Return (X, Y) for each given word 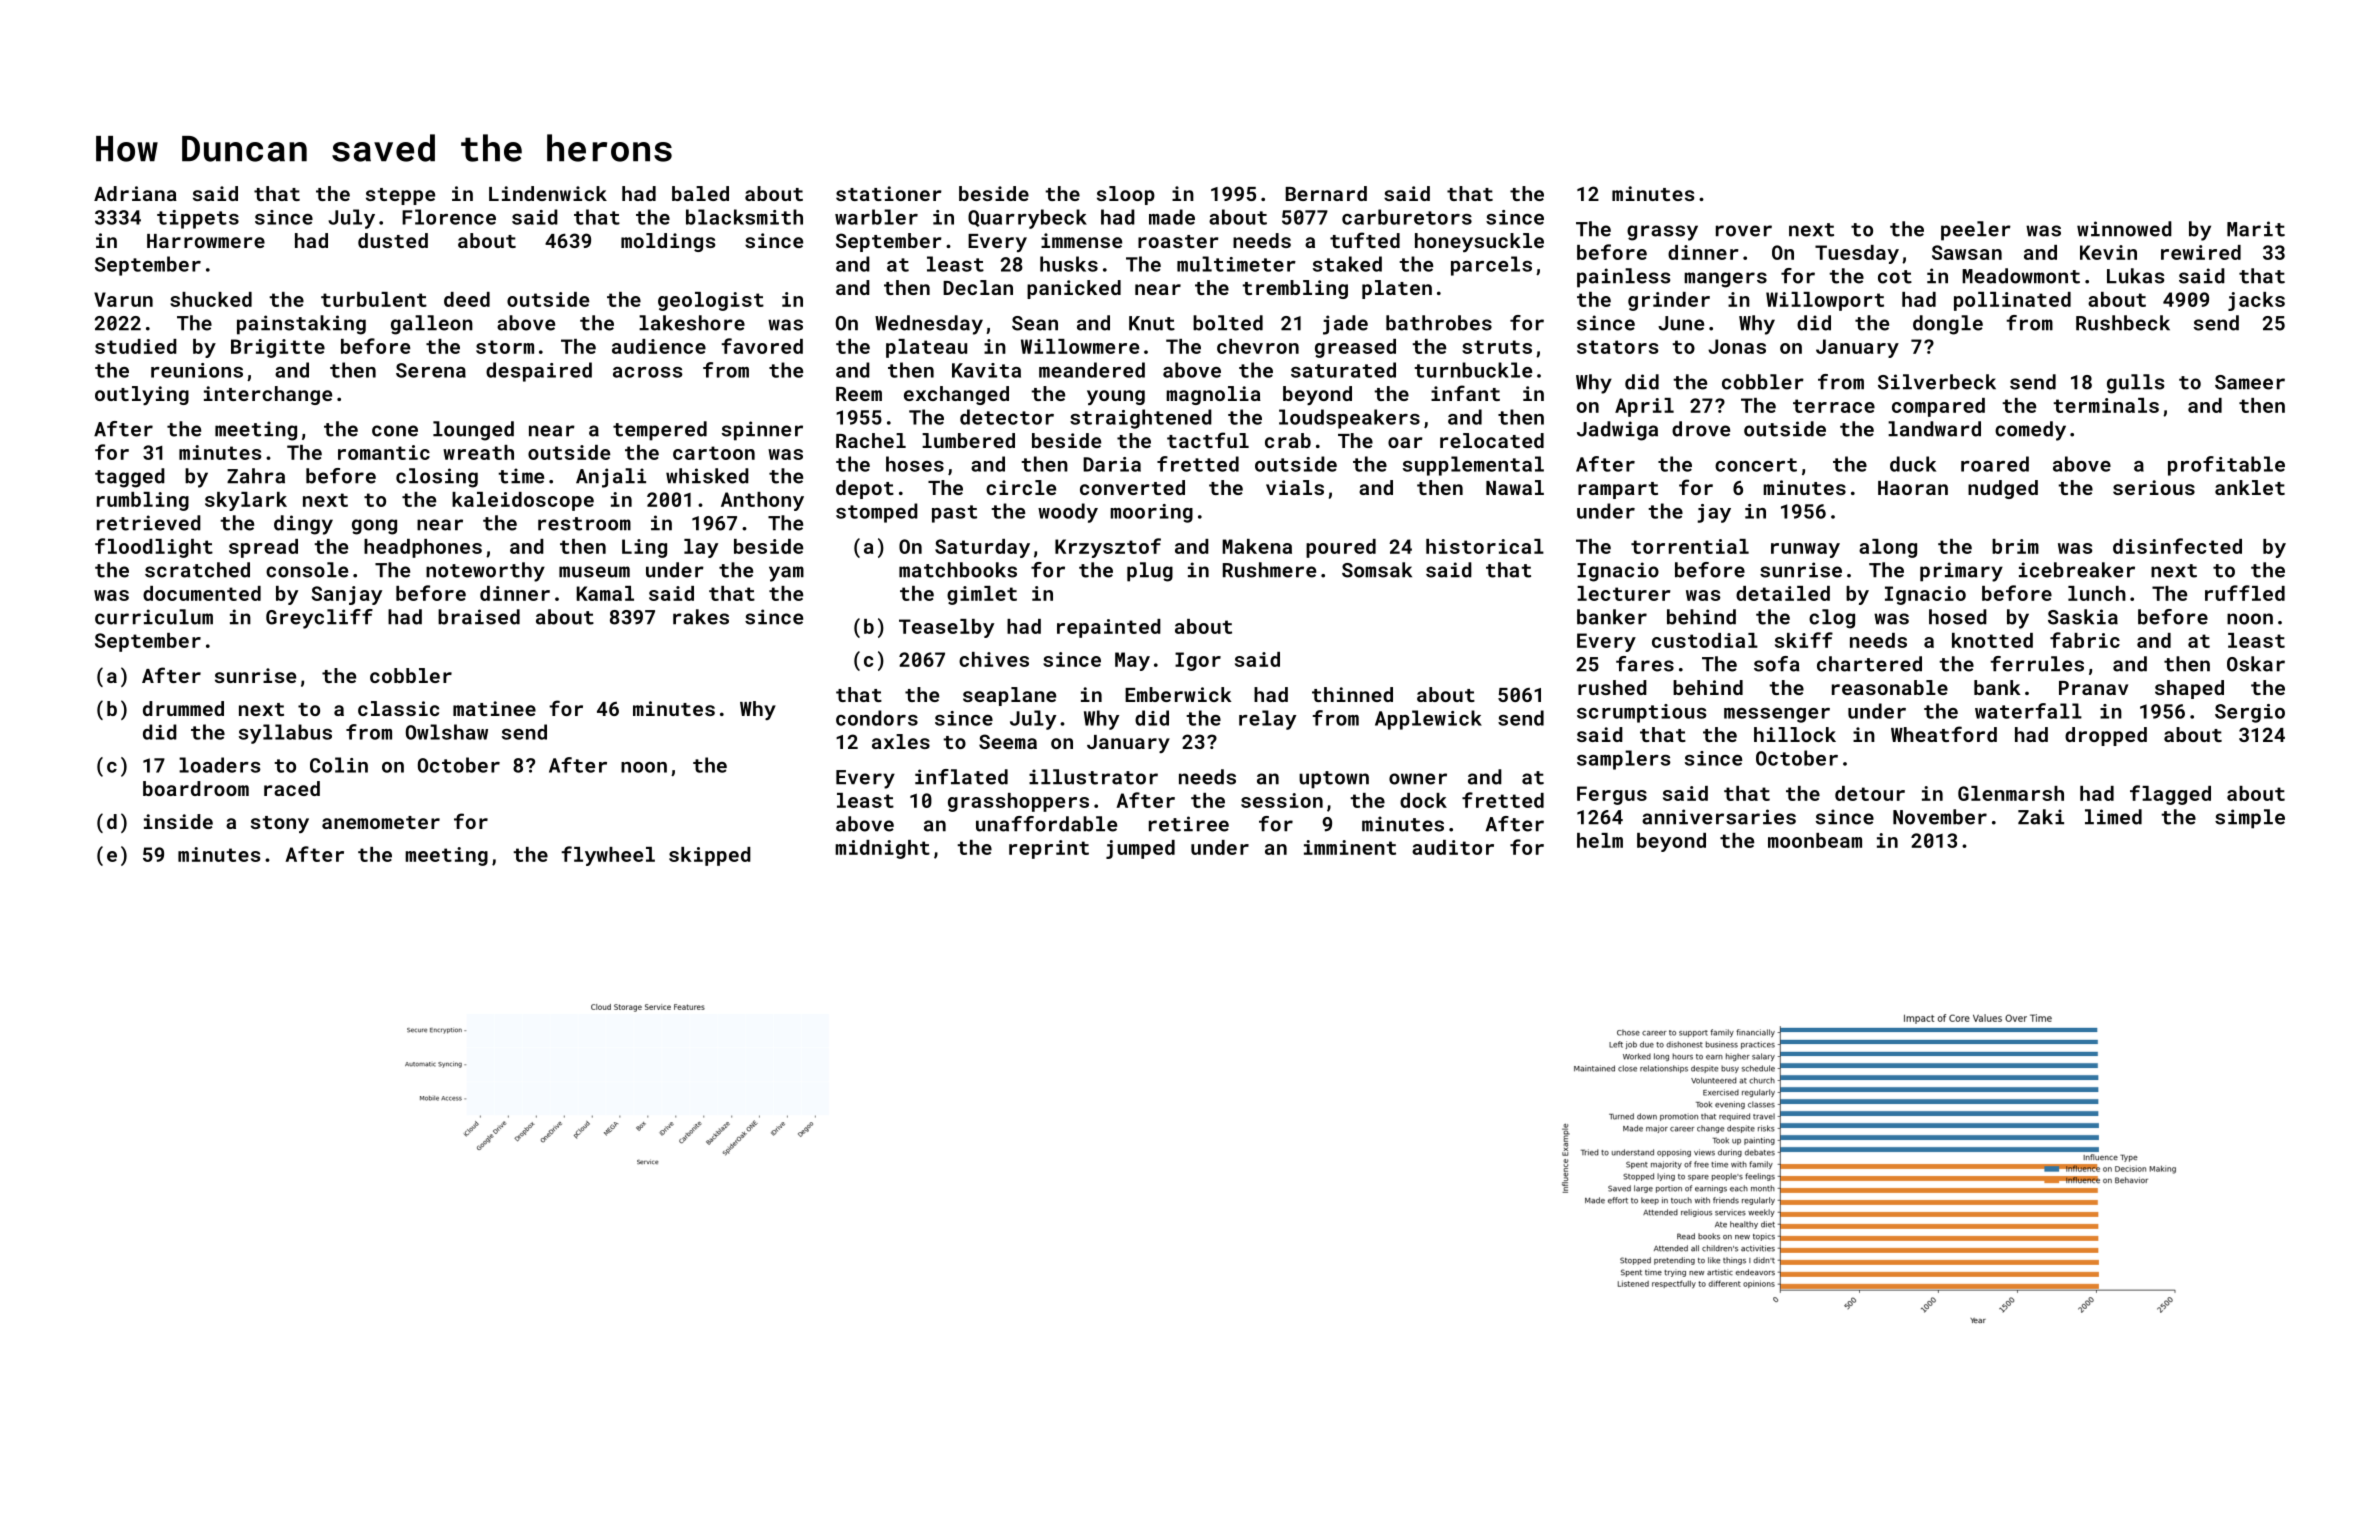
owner (1418, 779)
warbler (876, 217)
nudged (2003, 489)
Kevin (2108, 252)
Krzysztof (1108, 548)
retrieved (149, 523)
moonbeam (1815, 840)
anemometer (381, 822)
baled (700, 193)
